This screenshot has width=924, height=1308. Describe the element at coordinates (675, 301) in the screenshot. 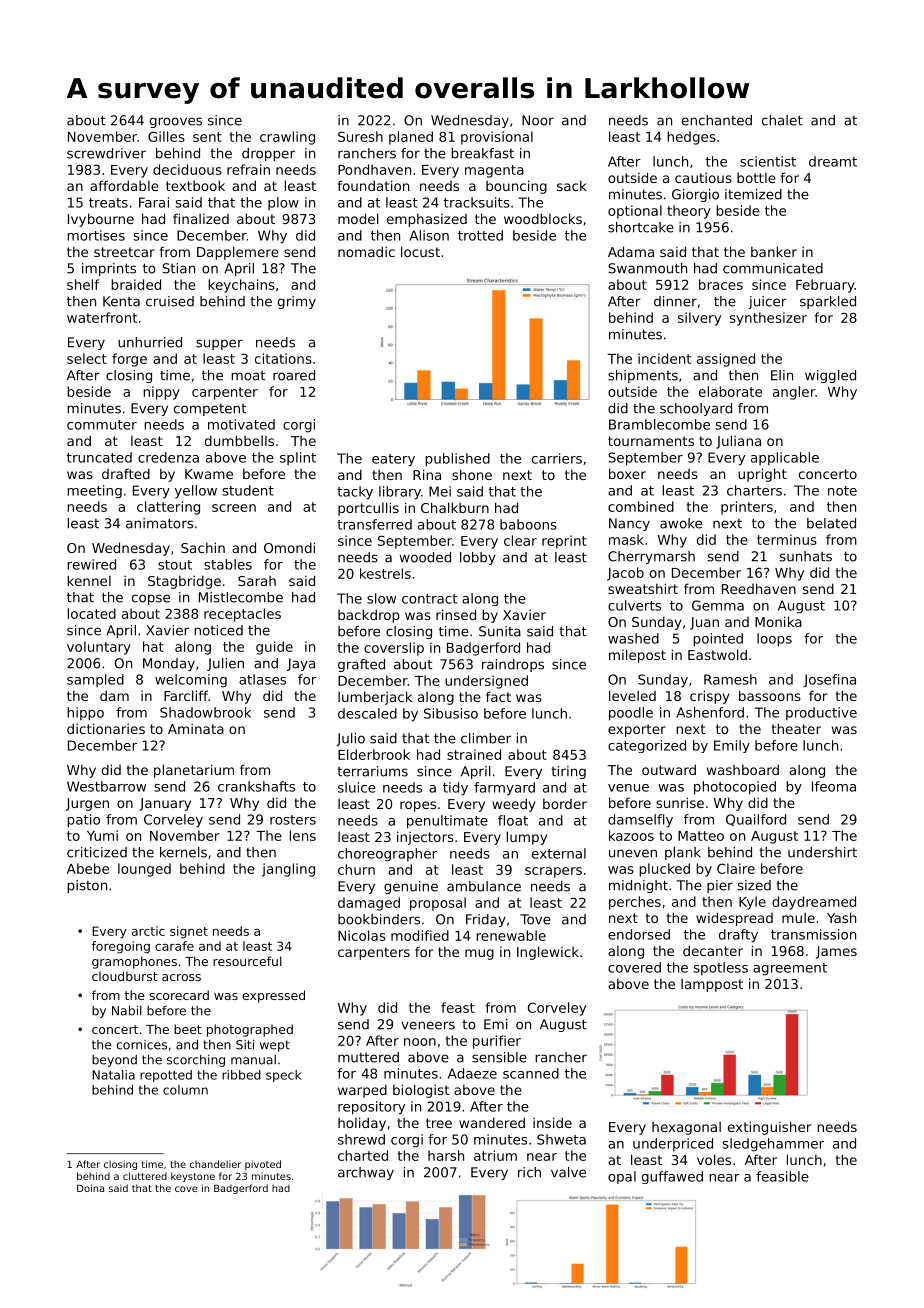

I see `dinner` at that location.
